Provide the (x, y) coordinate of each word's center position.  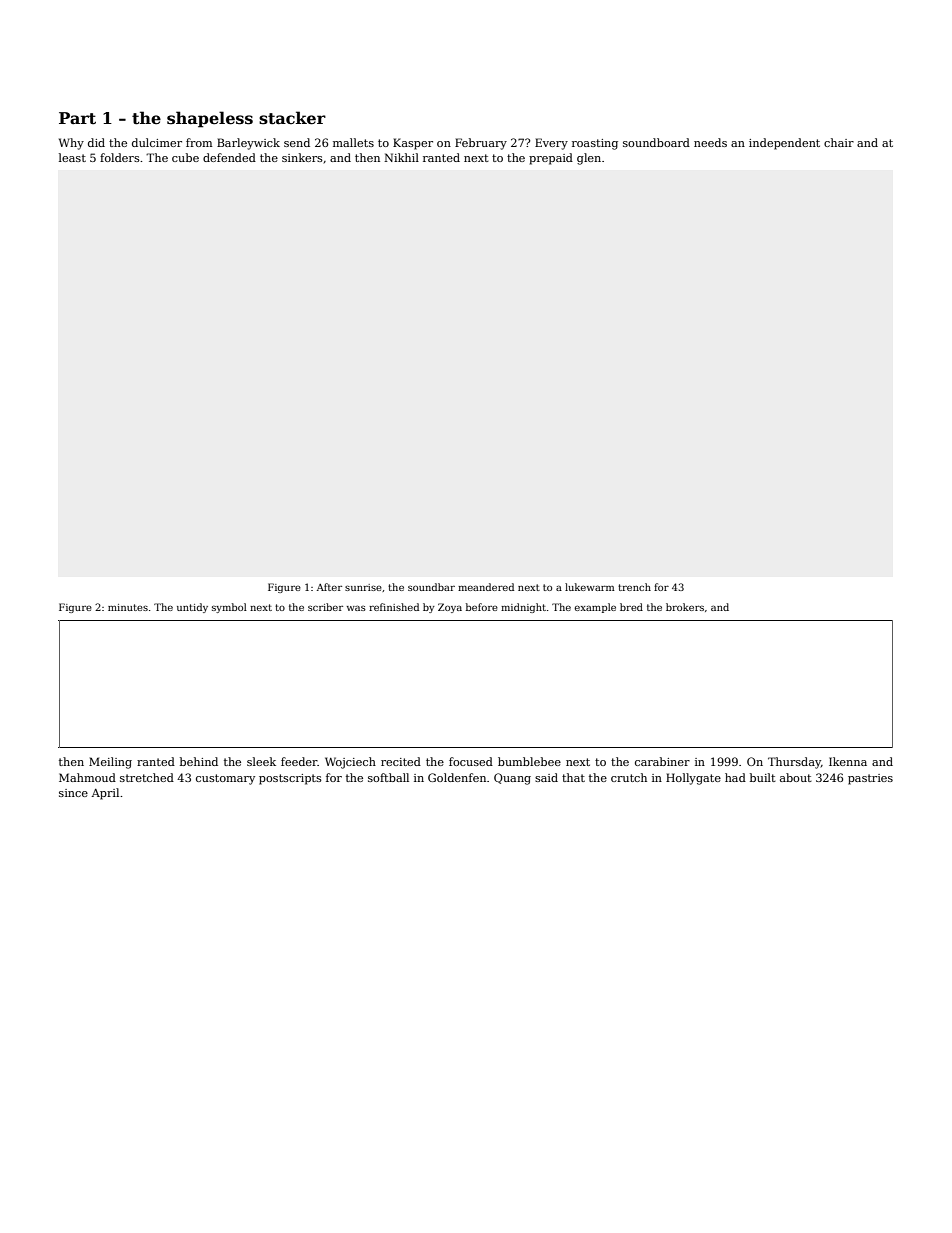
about (796, 777)
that (573, 777)
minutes (128, 607)
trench (634, 587)
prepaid (551, 159)
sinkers (302, 157)
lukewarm (590, 587)
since (73, 793)
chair (839, 142)
